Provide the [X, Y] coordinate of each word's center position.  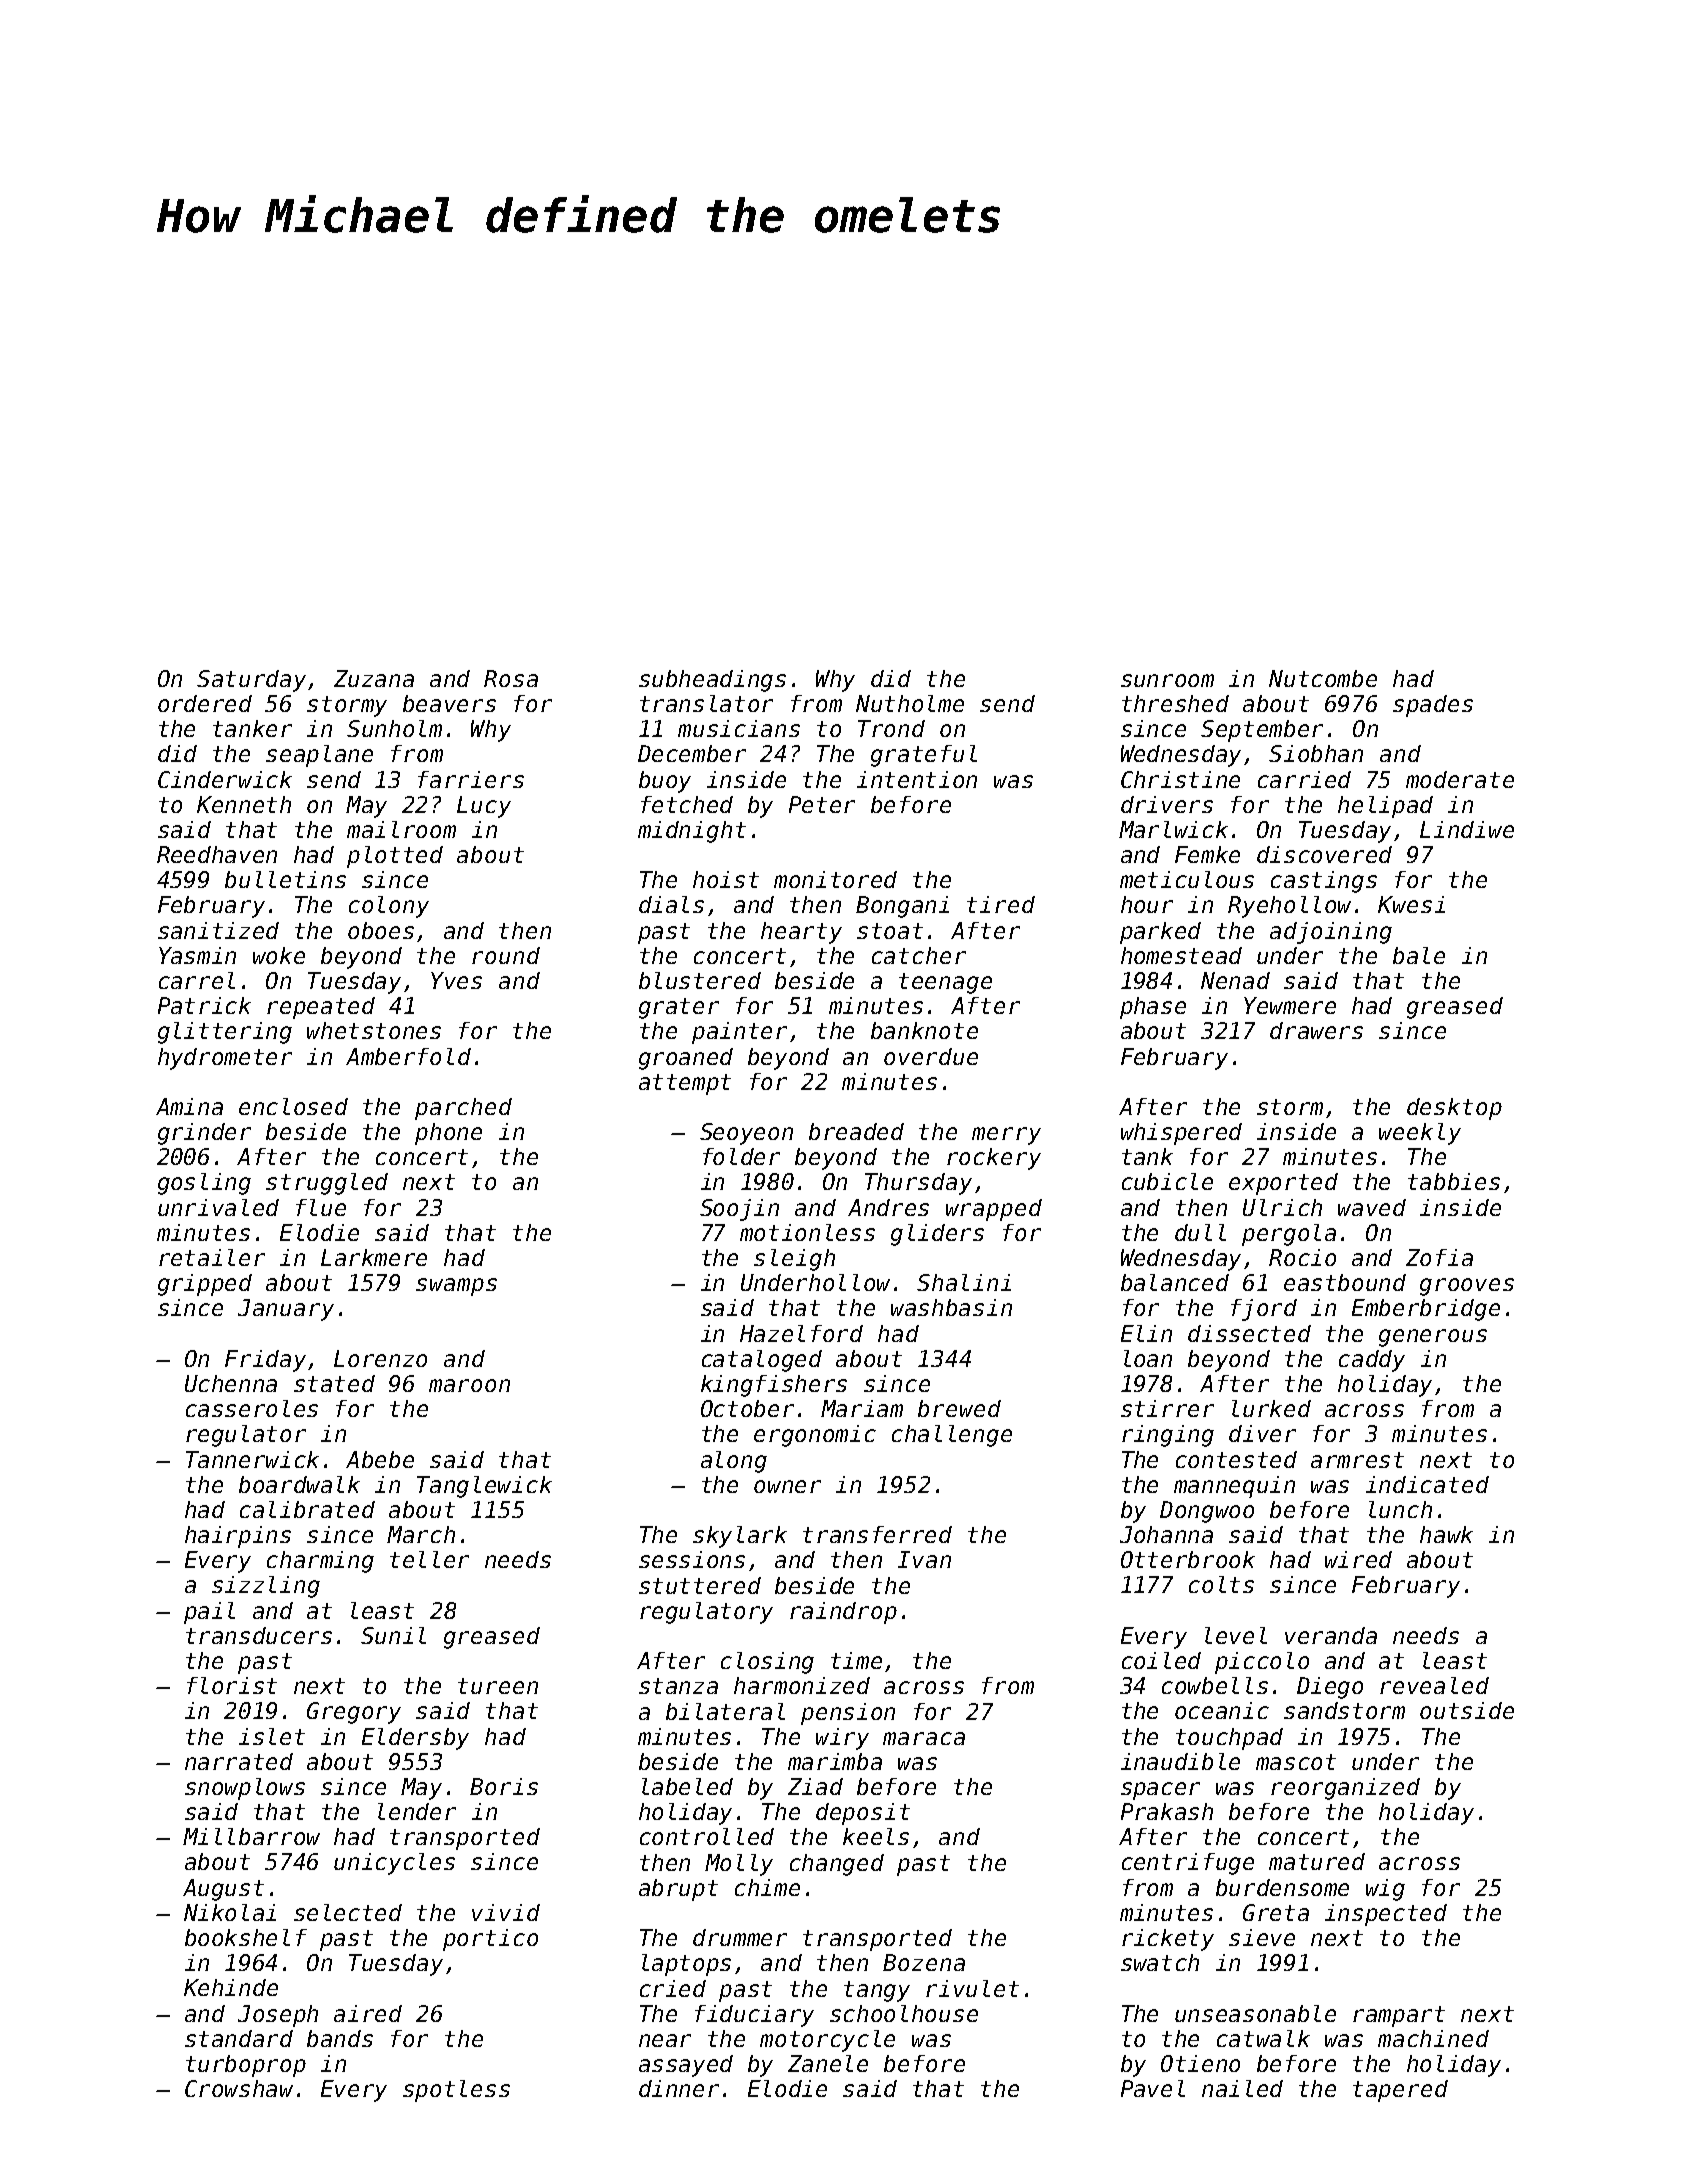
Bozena [924, 1962]
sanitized [218, 930]
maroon [469, 1385]
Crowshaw [239, 2088]
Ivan [924, 1559]
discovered [1324, 854]
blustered [700, 980]
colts [1221, 1584]
